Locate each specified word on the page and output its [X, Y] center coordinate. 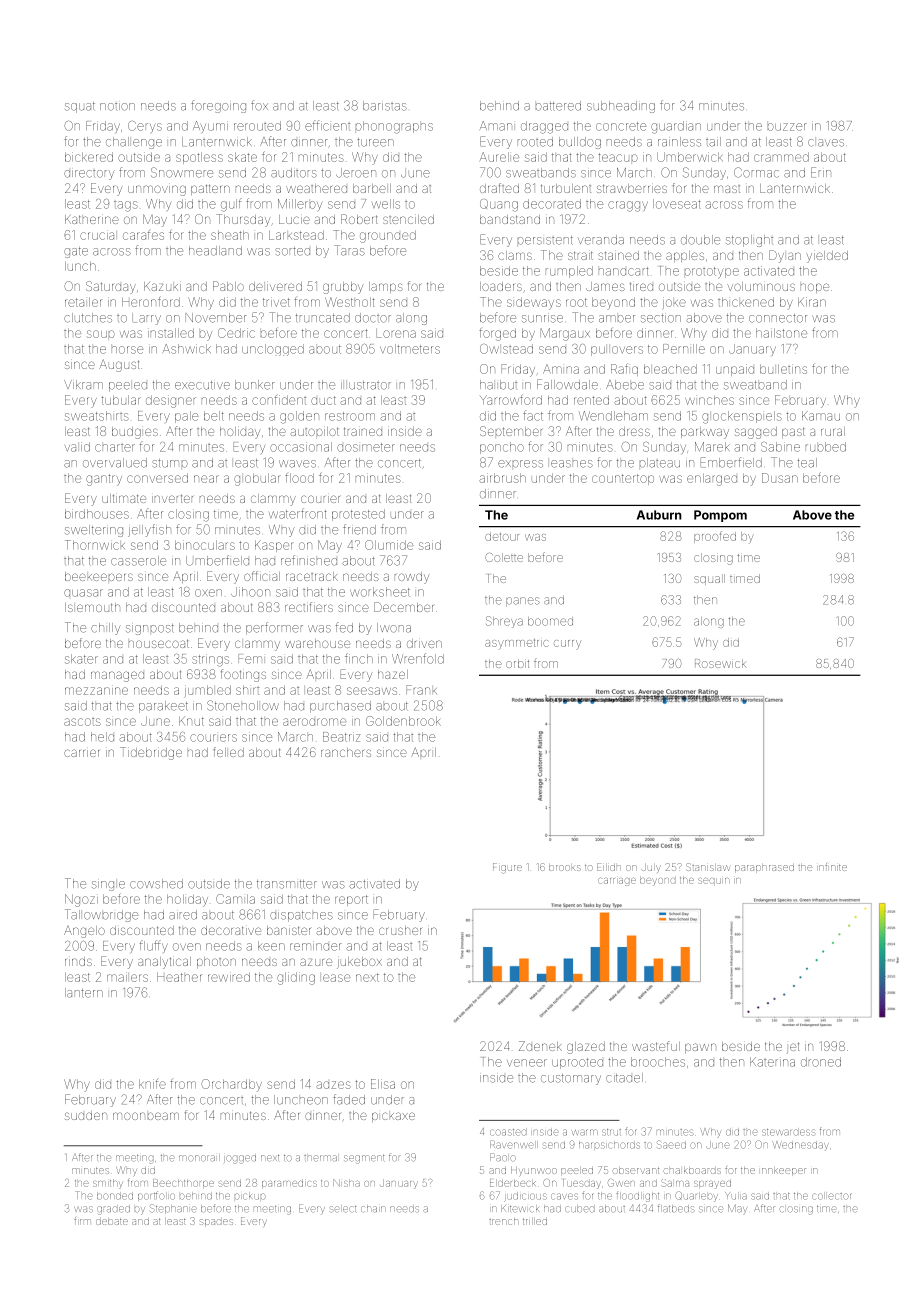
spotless [199, 158]
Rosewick [720, 663]
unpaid [735, 370]
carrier [81, 753]
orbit [517, 663]
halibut [498, 385]
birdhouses [97, 514]
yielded [827, 257]
